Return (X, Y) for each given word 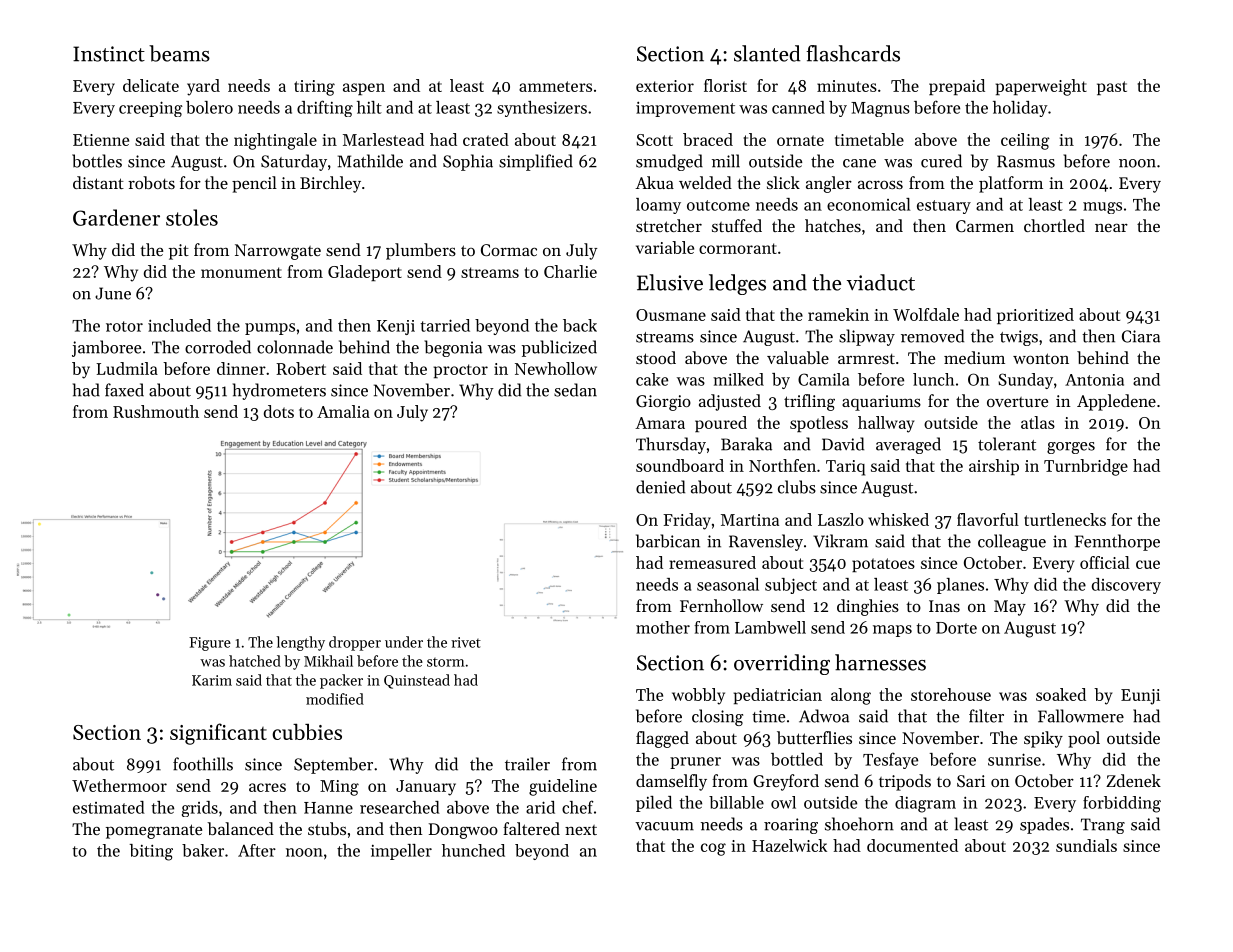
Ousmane (671, 315)
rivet (466, 642)
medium (974, 357)
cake (652, 379)
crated (486, 139)
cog (713, 849)
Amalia (343, 411)
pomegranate (154, 831)
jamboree (106, 348)
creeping (151, 109)
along (851, 696)
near (1111, 227)
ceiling (1025, 141)
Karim (212, 680)
